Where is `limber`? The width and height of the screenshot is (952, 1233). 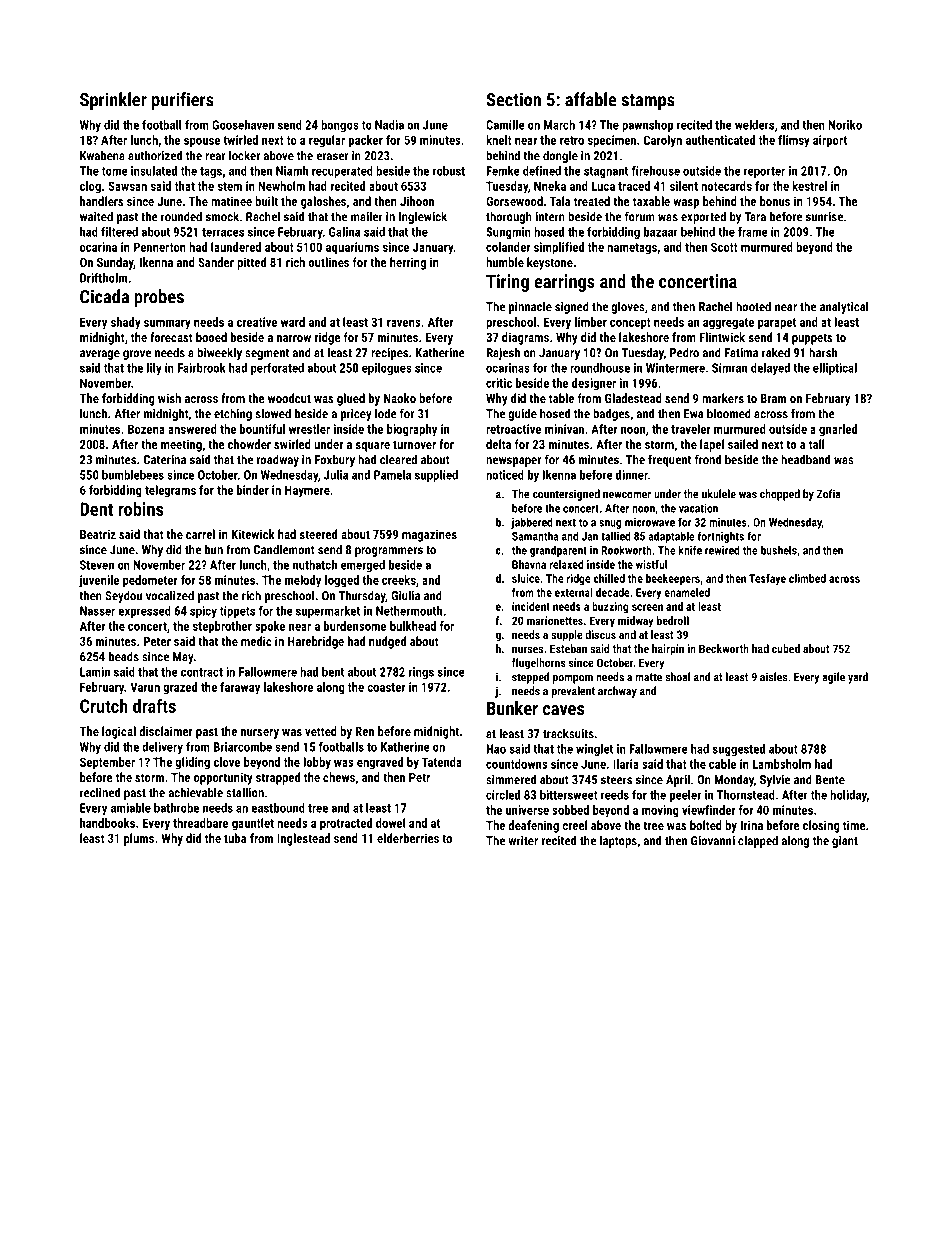 limber is located at coordinates (591, 322).
